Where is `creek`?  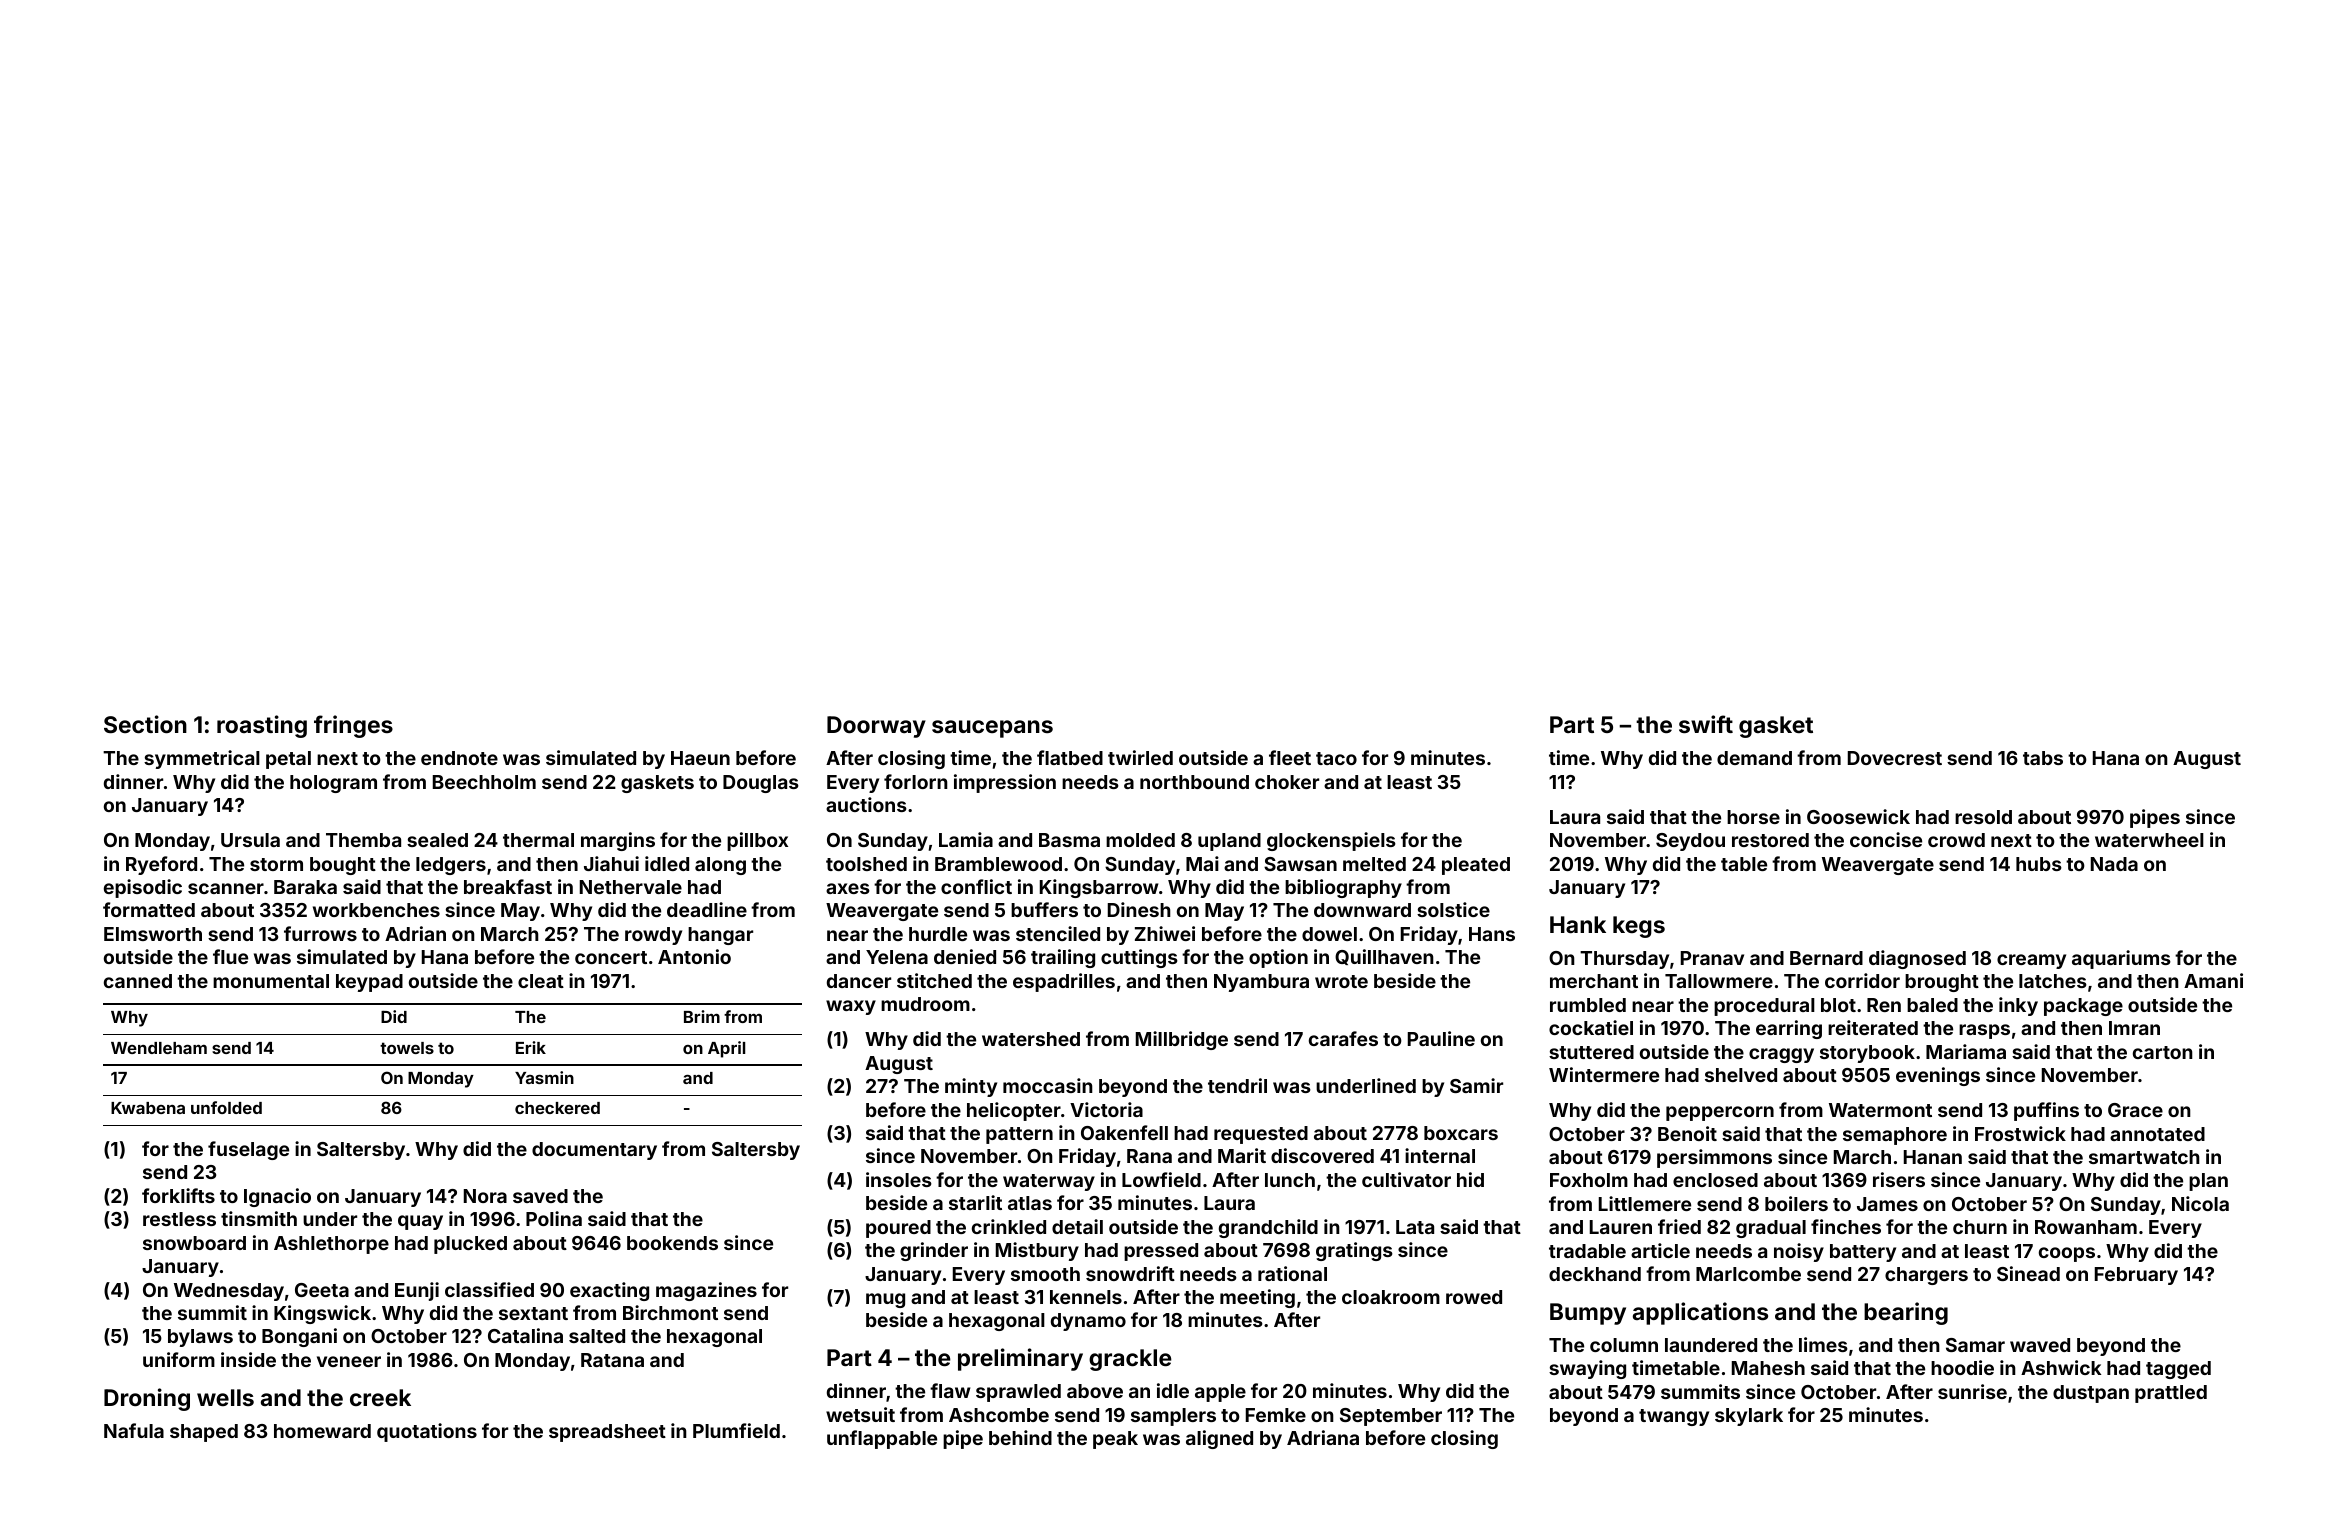
creek is located at coordinates (380, 1397).
